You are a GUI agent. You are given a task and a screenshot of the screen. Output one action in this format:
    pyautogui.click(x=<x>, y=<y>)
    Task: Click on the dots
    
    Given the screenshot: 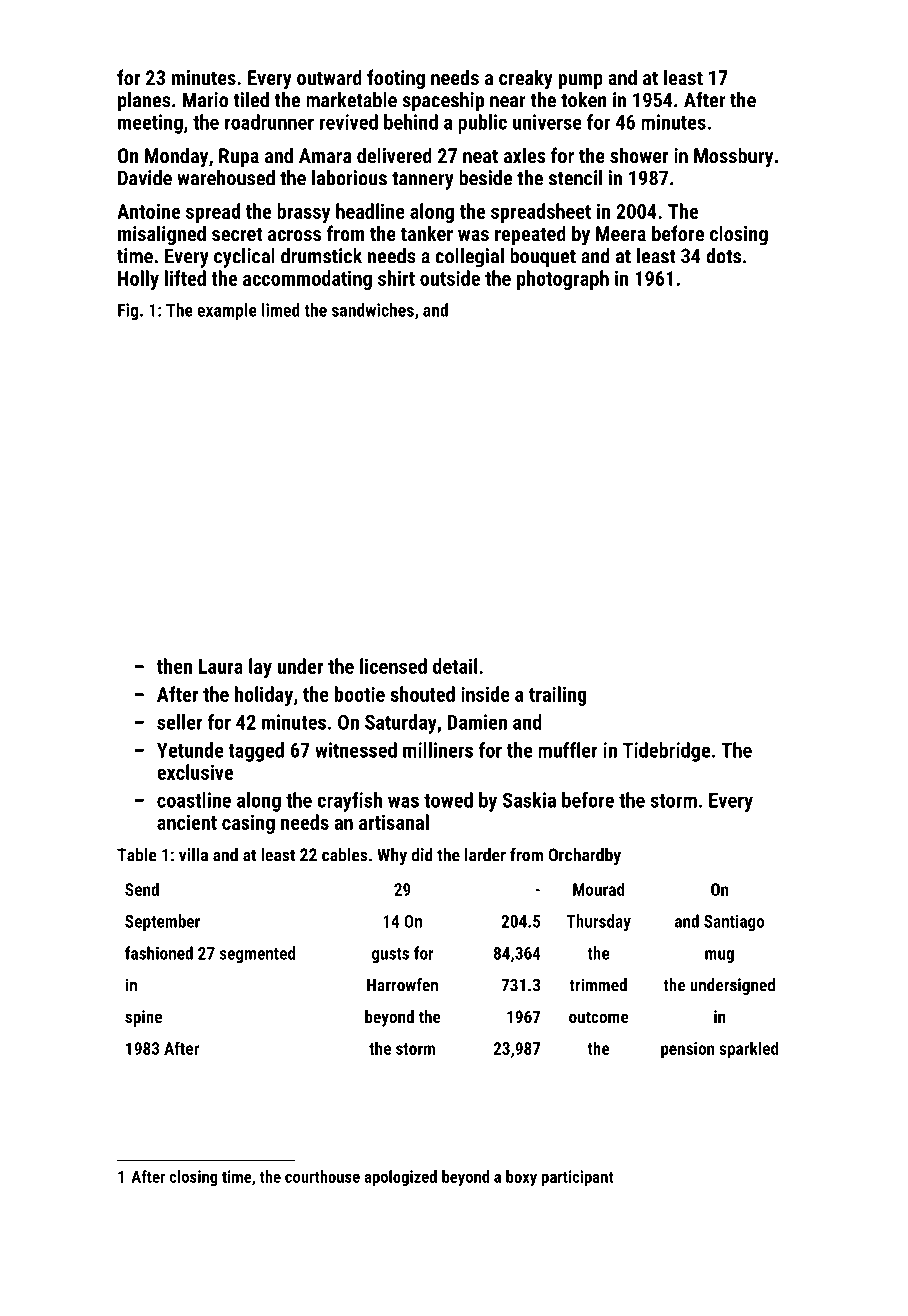 What is the action you would take?
    pyautogui.click(x=723, y=256)
